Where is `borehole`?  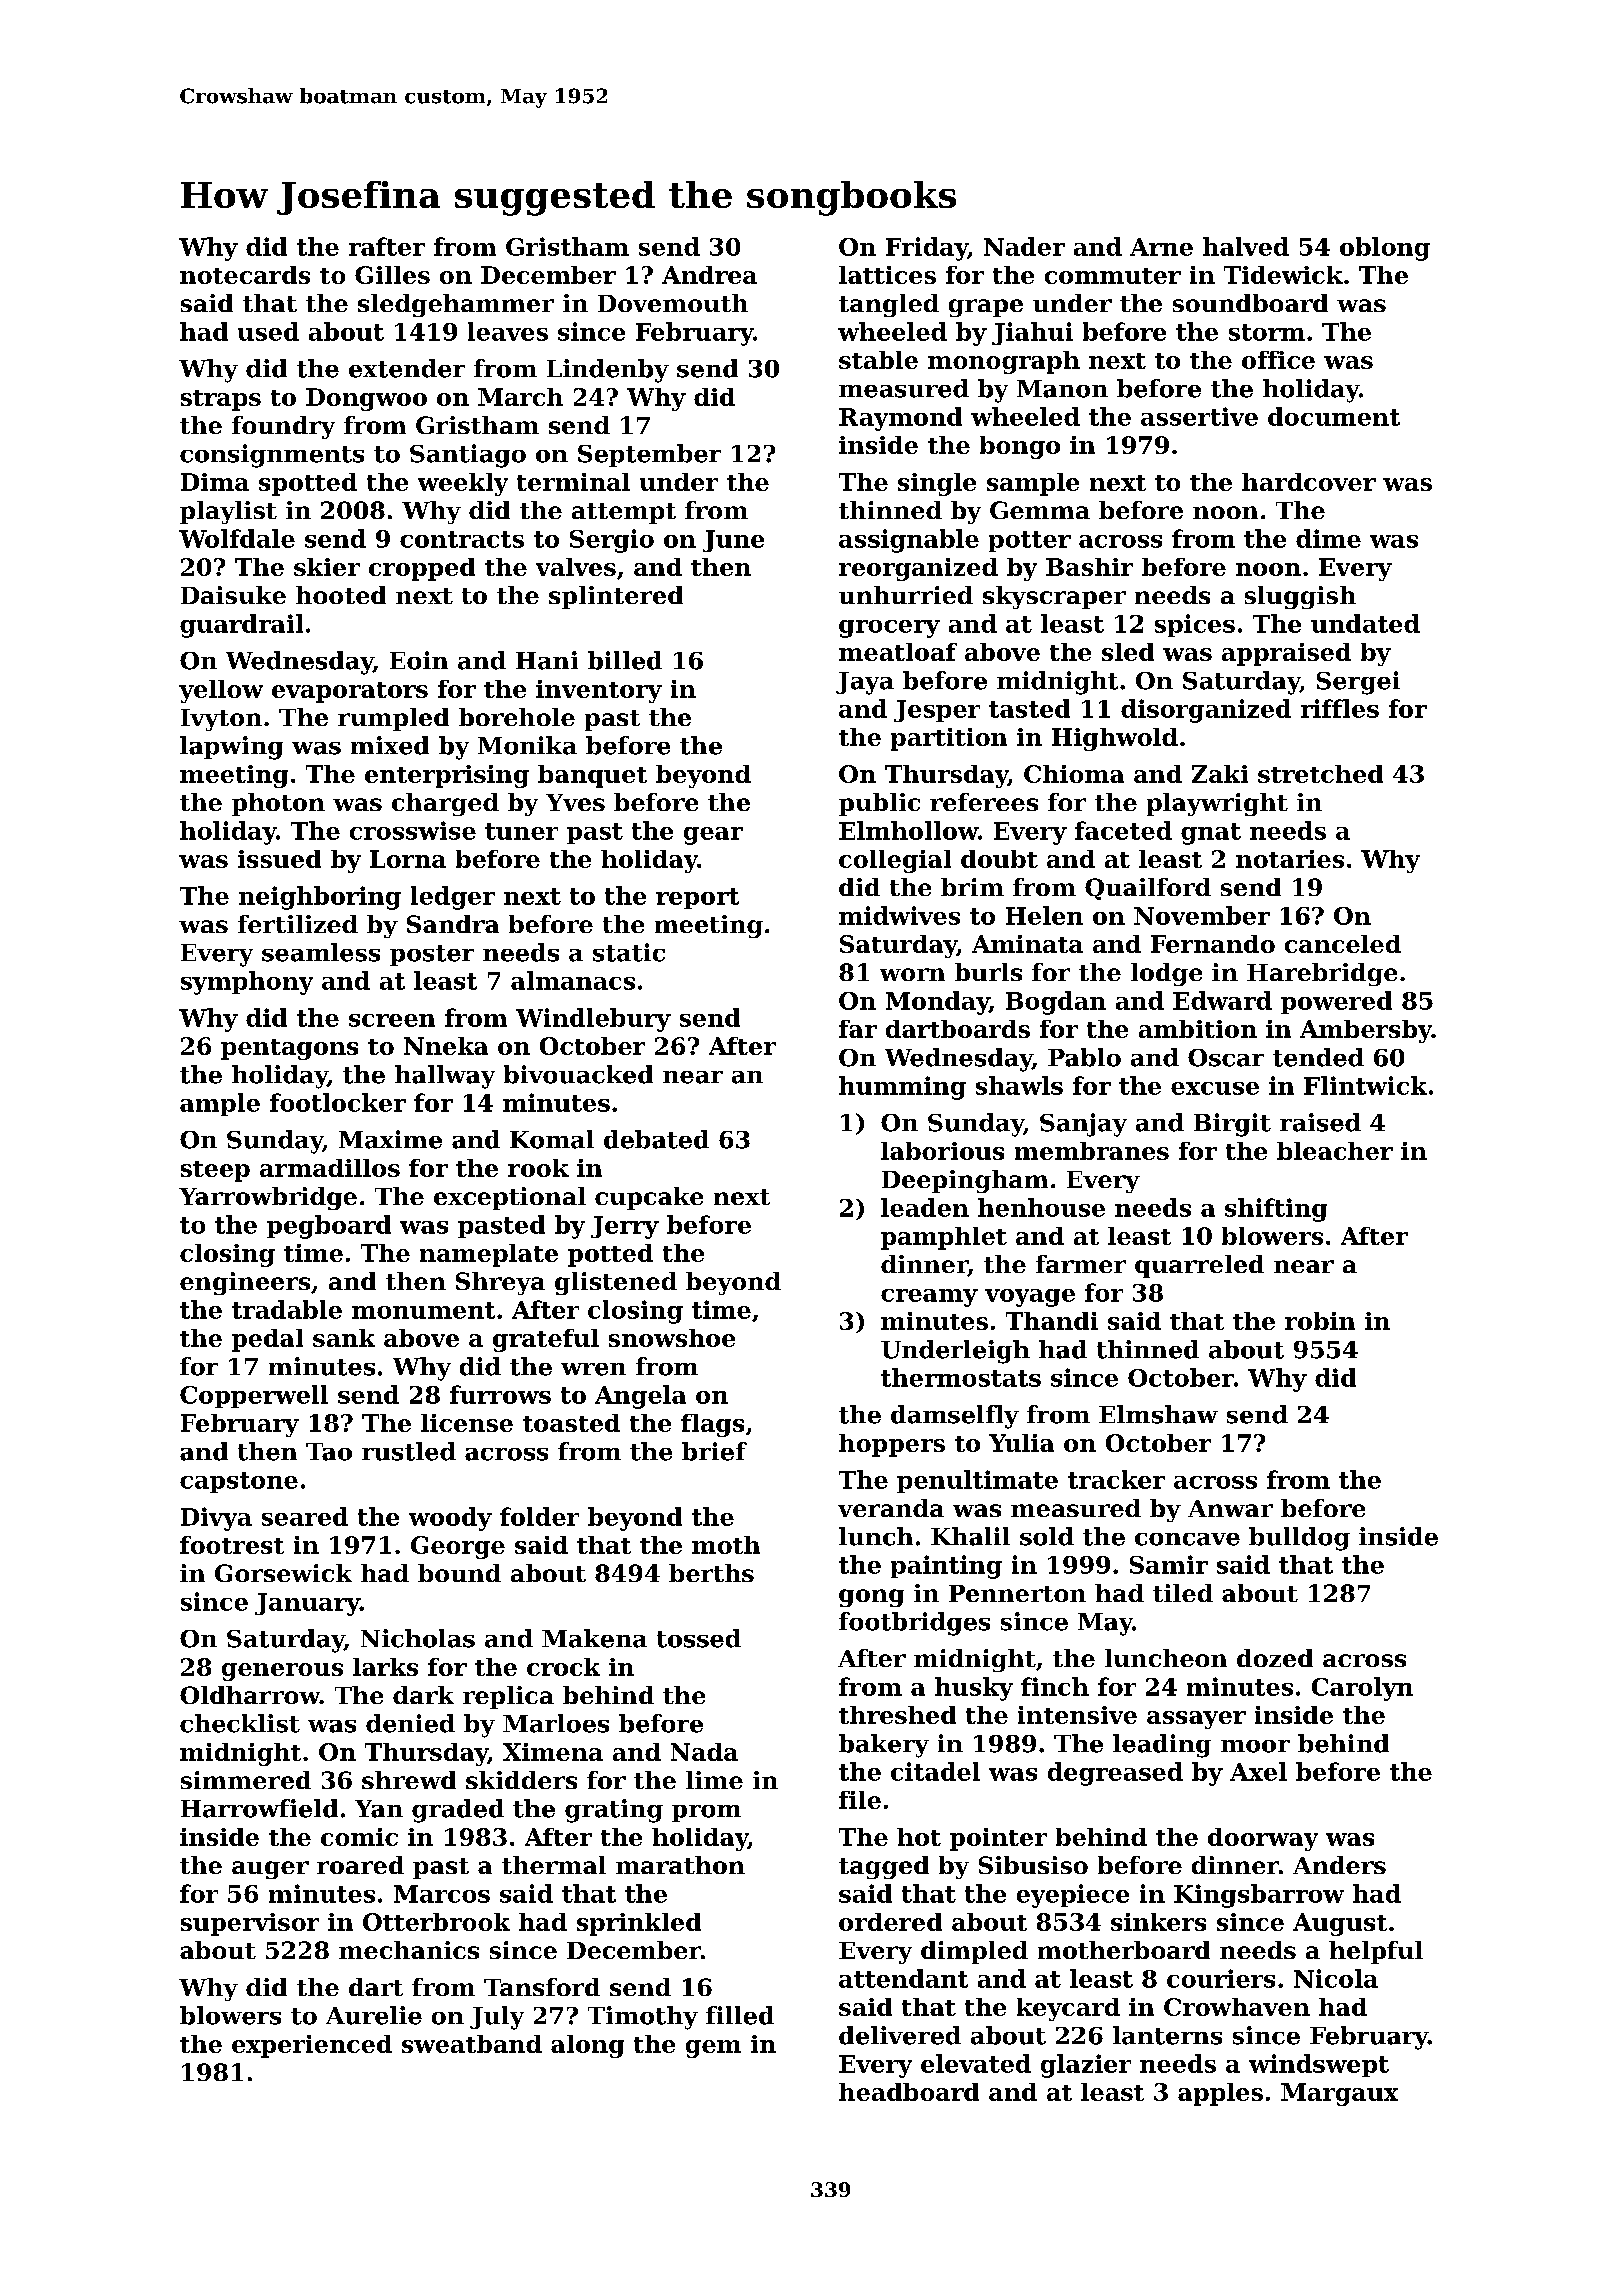
borehole is located at coordinates (517, 717).
